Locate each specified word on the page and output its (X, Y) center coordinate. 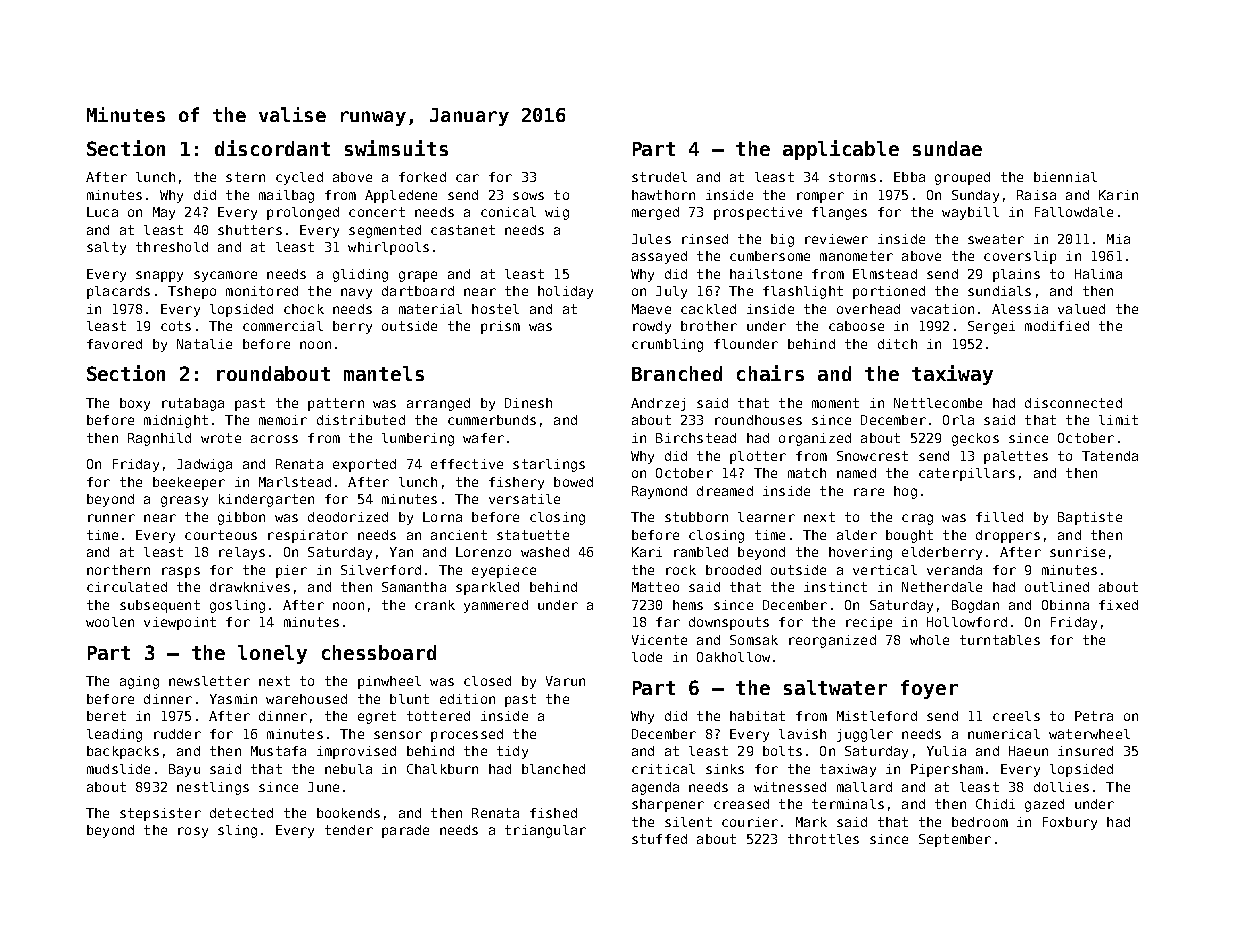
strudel (659, 177)
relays (242, 553)
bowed (573, 482)
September (955, 840)
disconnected (1073, 403)
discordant (272, 148)
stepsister (160, 814)
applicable (841, 150)
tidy (512, 752)
